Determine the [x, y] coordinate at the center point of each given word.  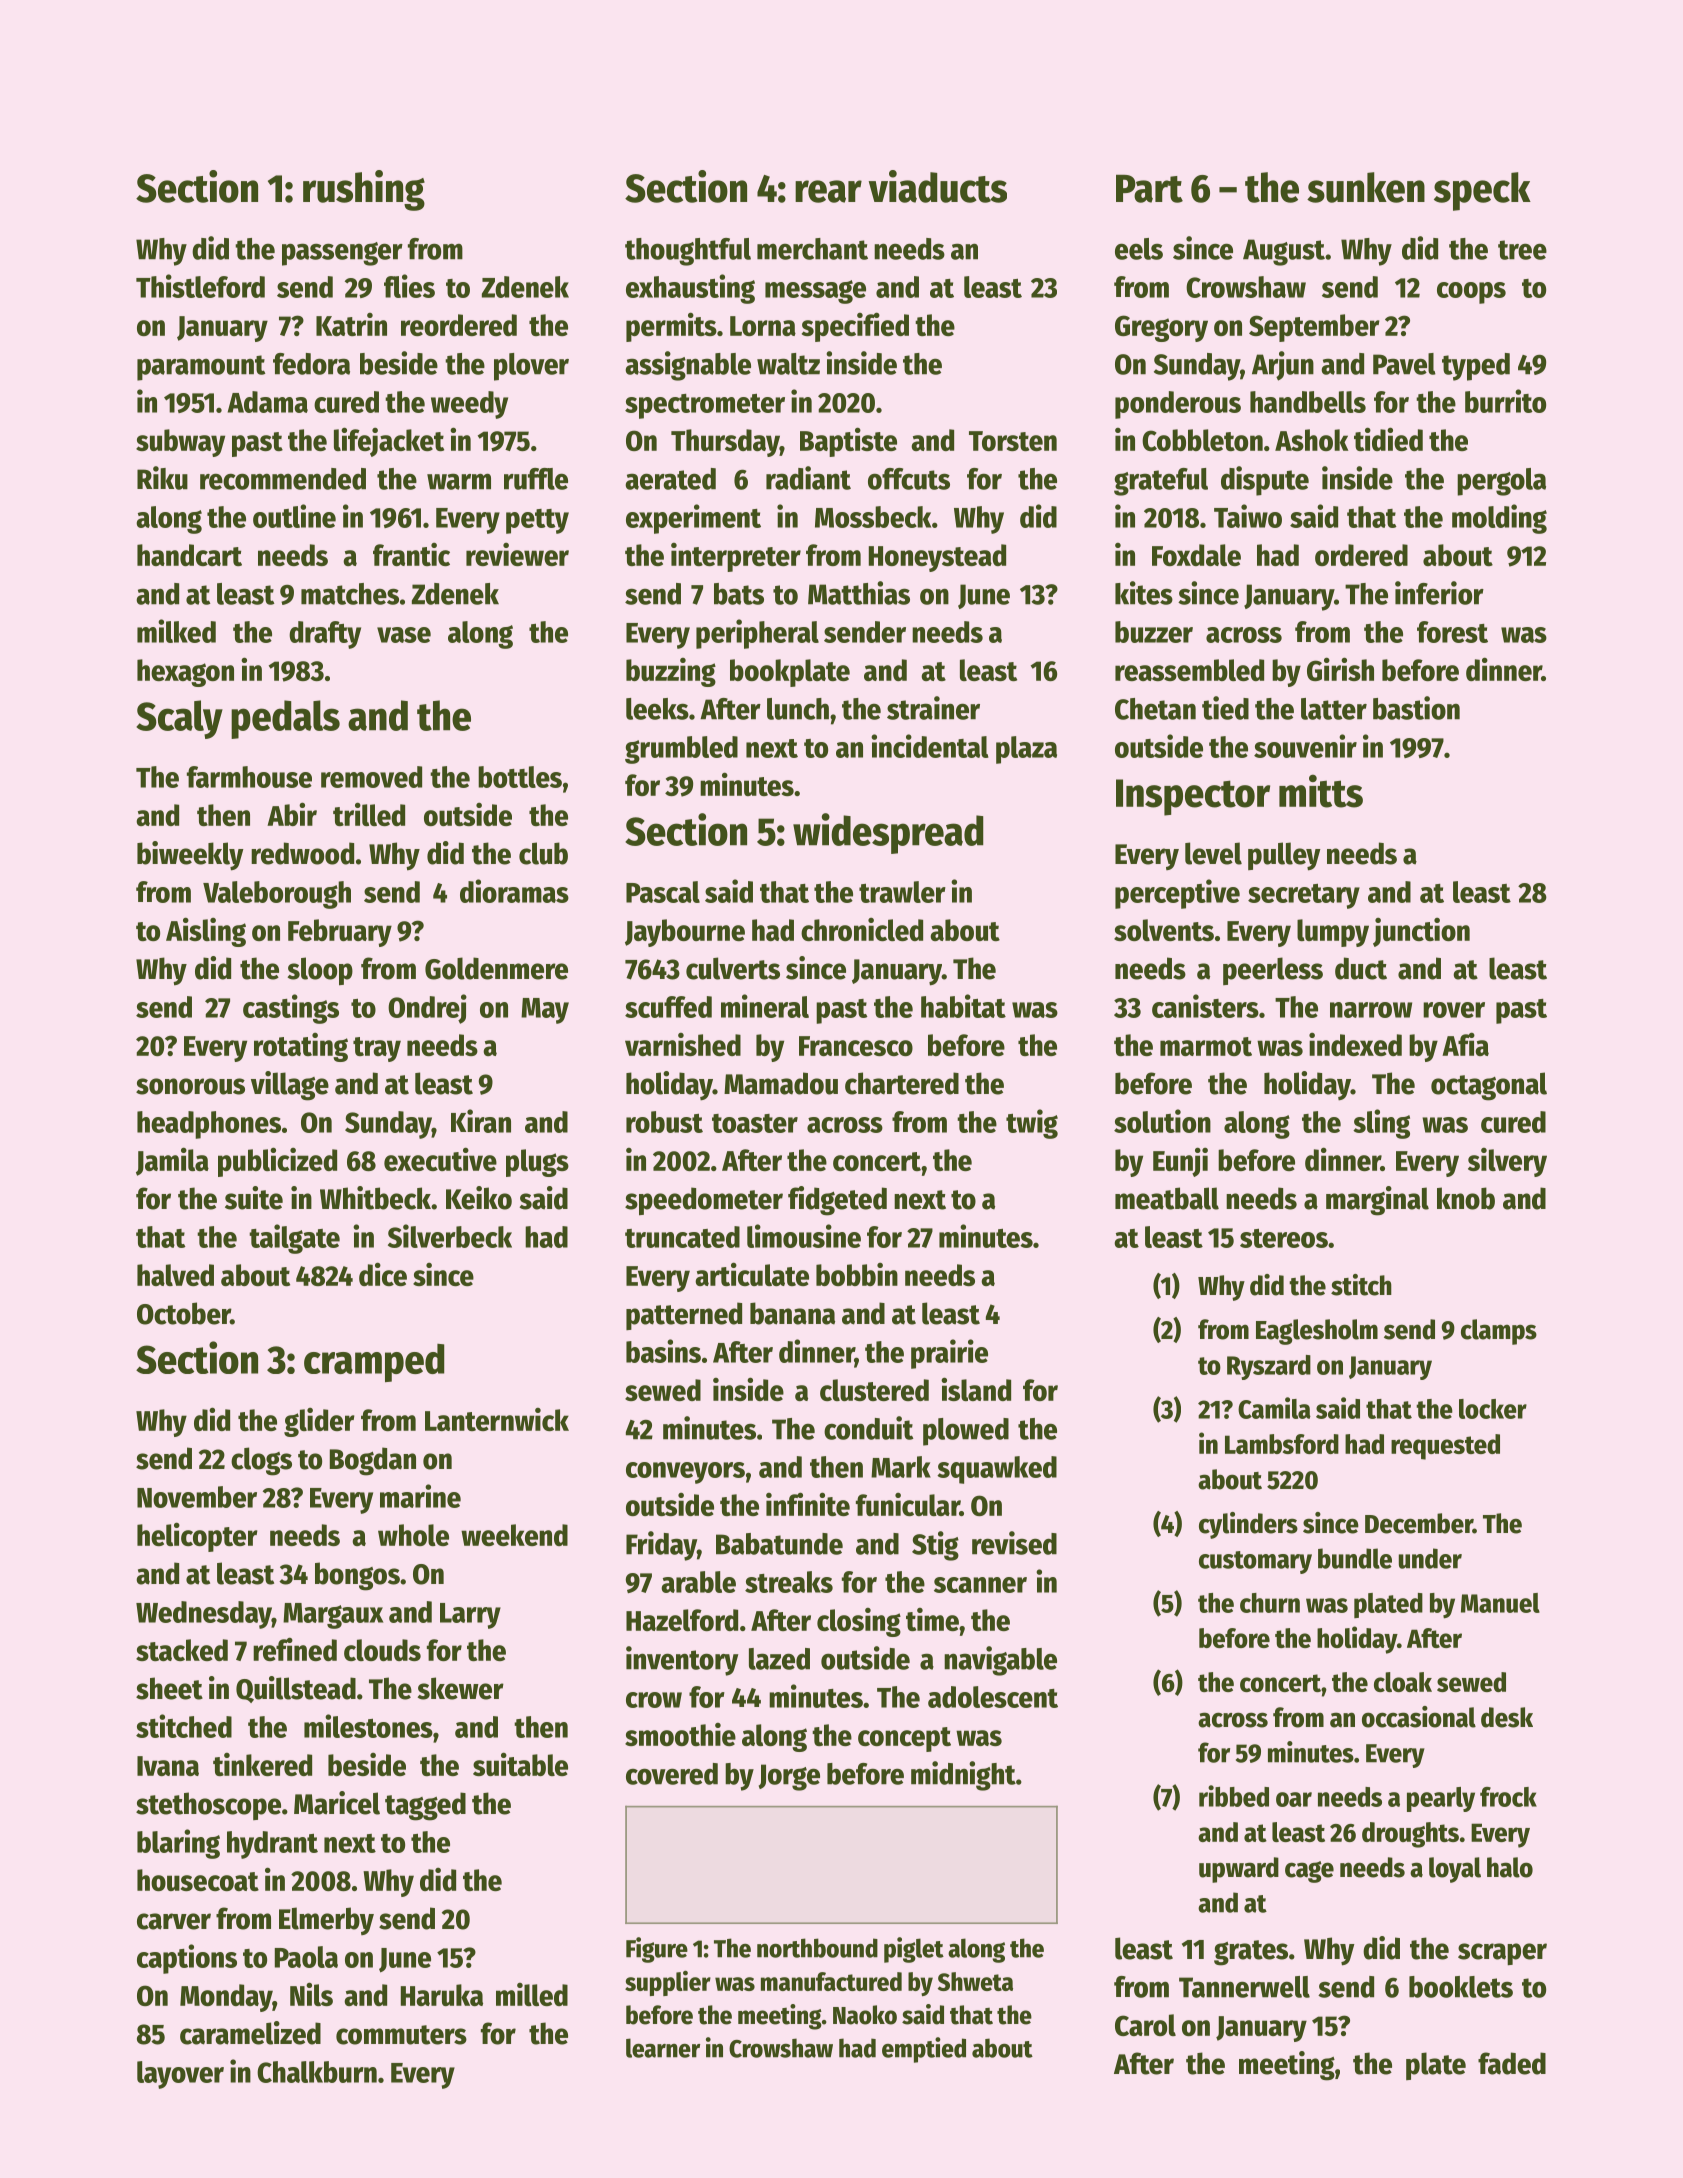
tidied [1388, 439]
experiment [693, 519]
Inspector [1193, 797]
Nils [311, 1994]
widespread [888, 833]
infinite [808, 1504]
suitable [520, 1764]
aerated [670, 479]
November [197, 1497]
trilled [369, 814]
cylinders [1248, 1525]
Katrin [351, 324]
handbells [1308, 402]
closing [859, 1622]
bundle [1355, 1558]
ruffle [536, 479]
